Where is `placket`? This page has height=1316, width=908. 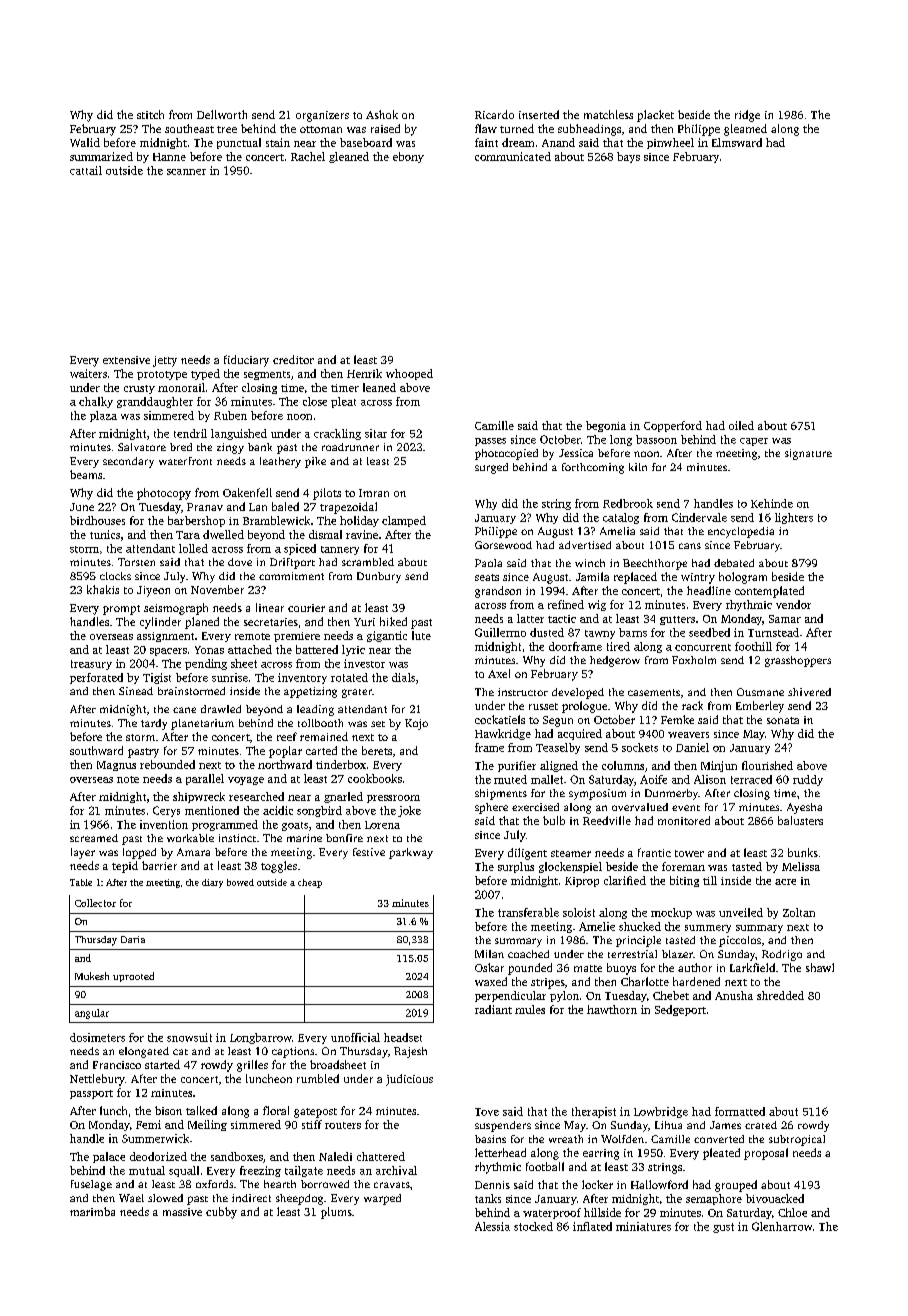 placket is located at coordinates (655, 116).
